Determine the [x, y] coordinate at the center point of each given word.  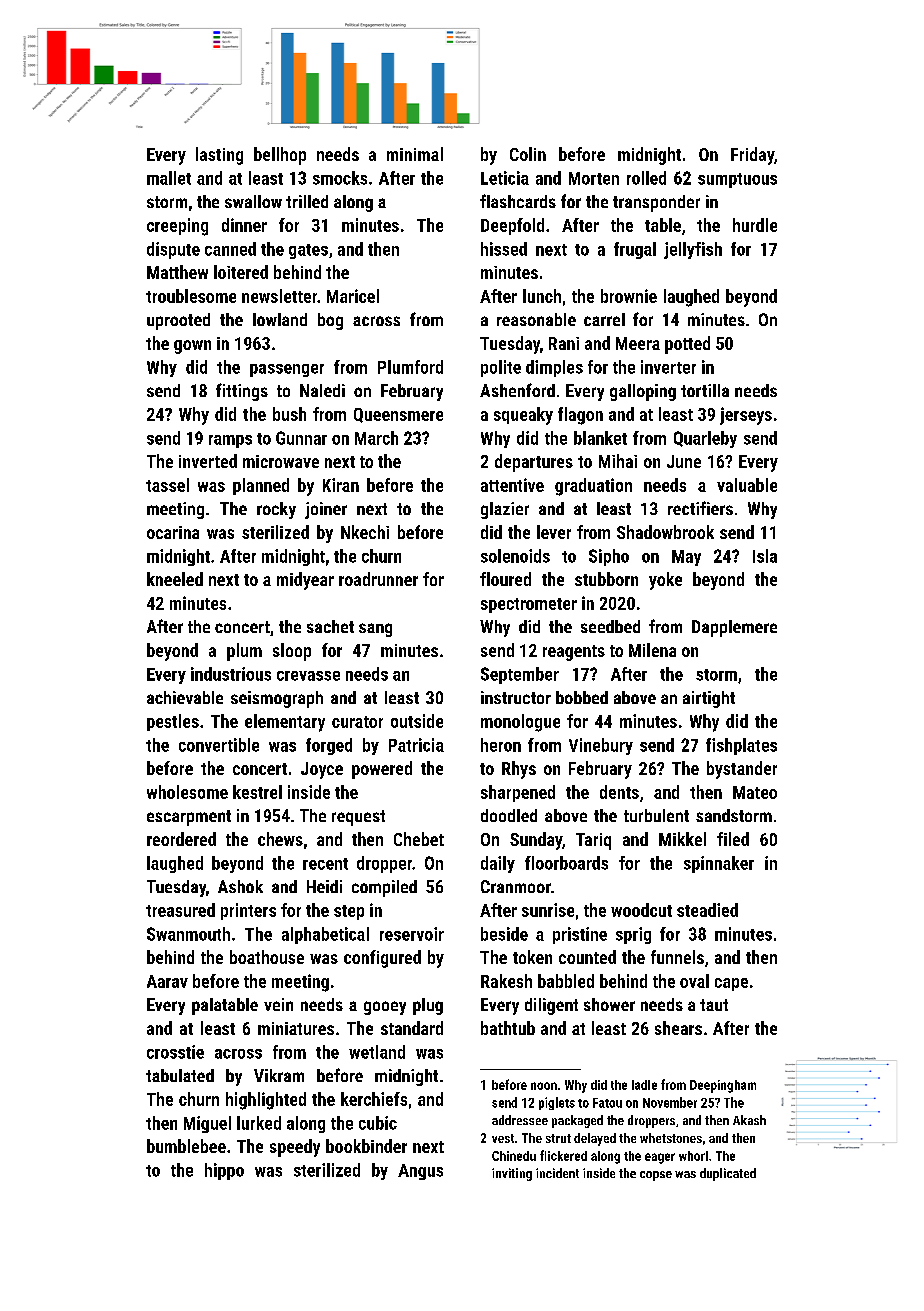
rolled [646, 178]
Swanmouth [188, 934]
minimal [415, 154]
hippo [224, 1171]
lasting [219, 156]
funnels [677, 957]
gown [192, 347]
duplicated [728, 1174]
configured [382, 959]
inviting [512, 1174]
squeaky [523, 416]
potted [687, 345]
